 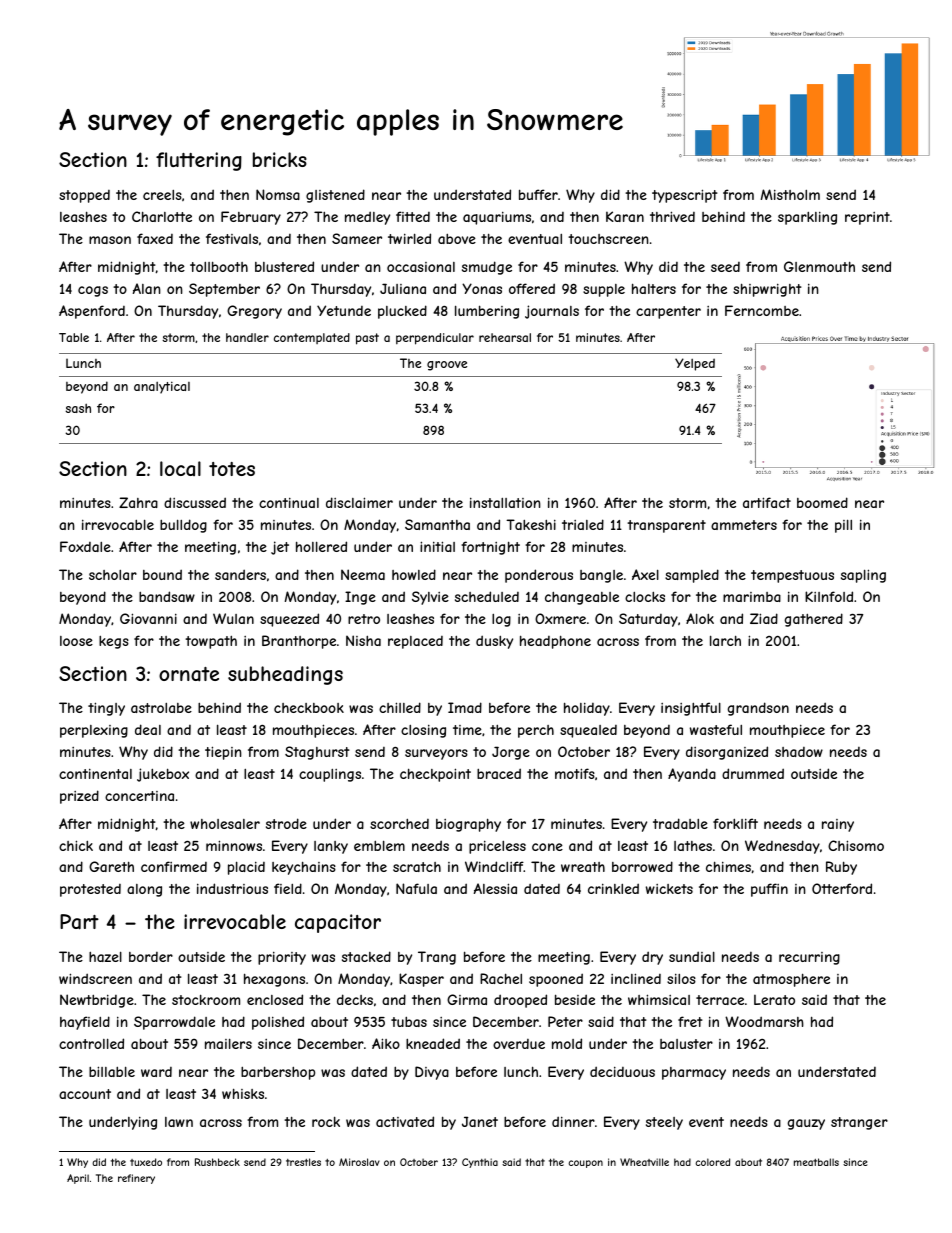 I want to click on fluttering, so click(x=199, y=161).
